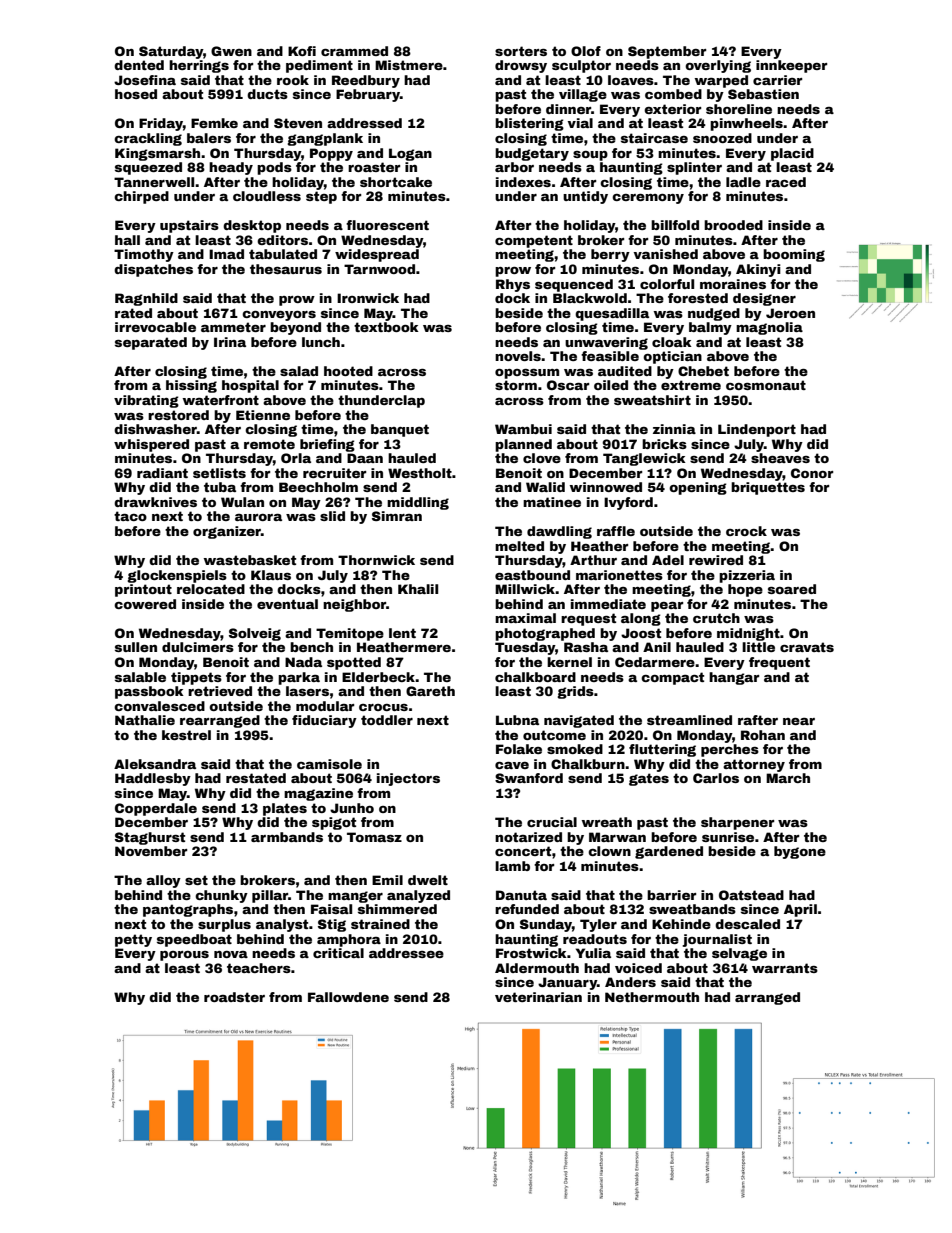  What do you see at coordinates (242, 502) in the screenshot?
I see `Wulan` at bounding box center [242, 502].
